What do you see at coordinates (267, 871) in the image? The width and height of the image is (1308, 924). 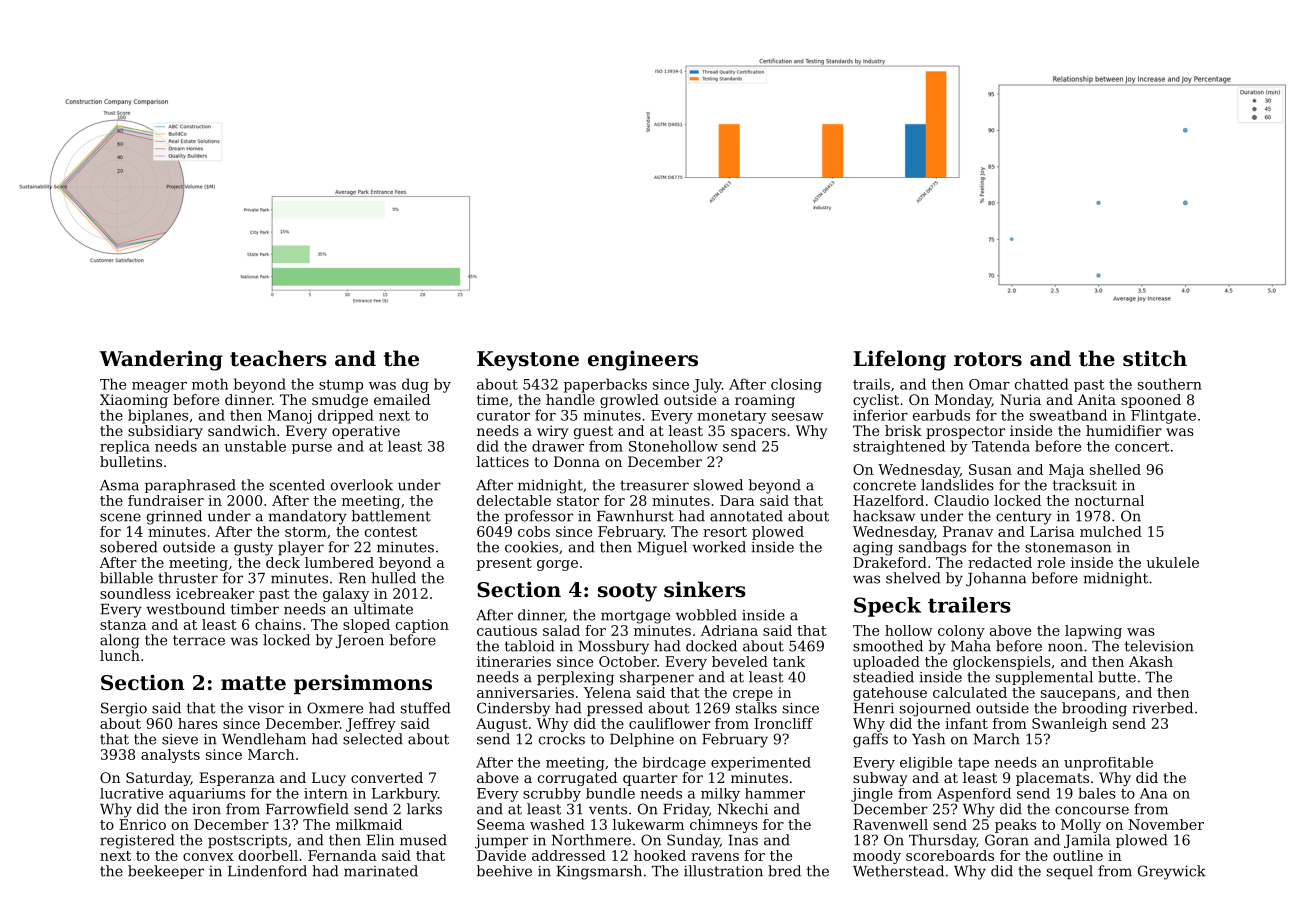 I see `Lindenford` at bounding box center [267, 871].
